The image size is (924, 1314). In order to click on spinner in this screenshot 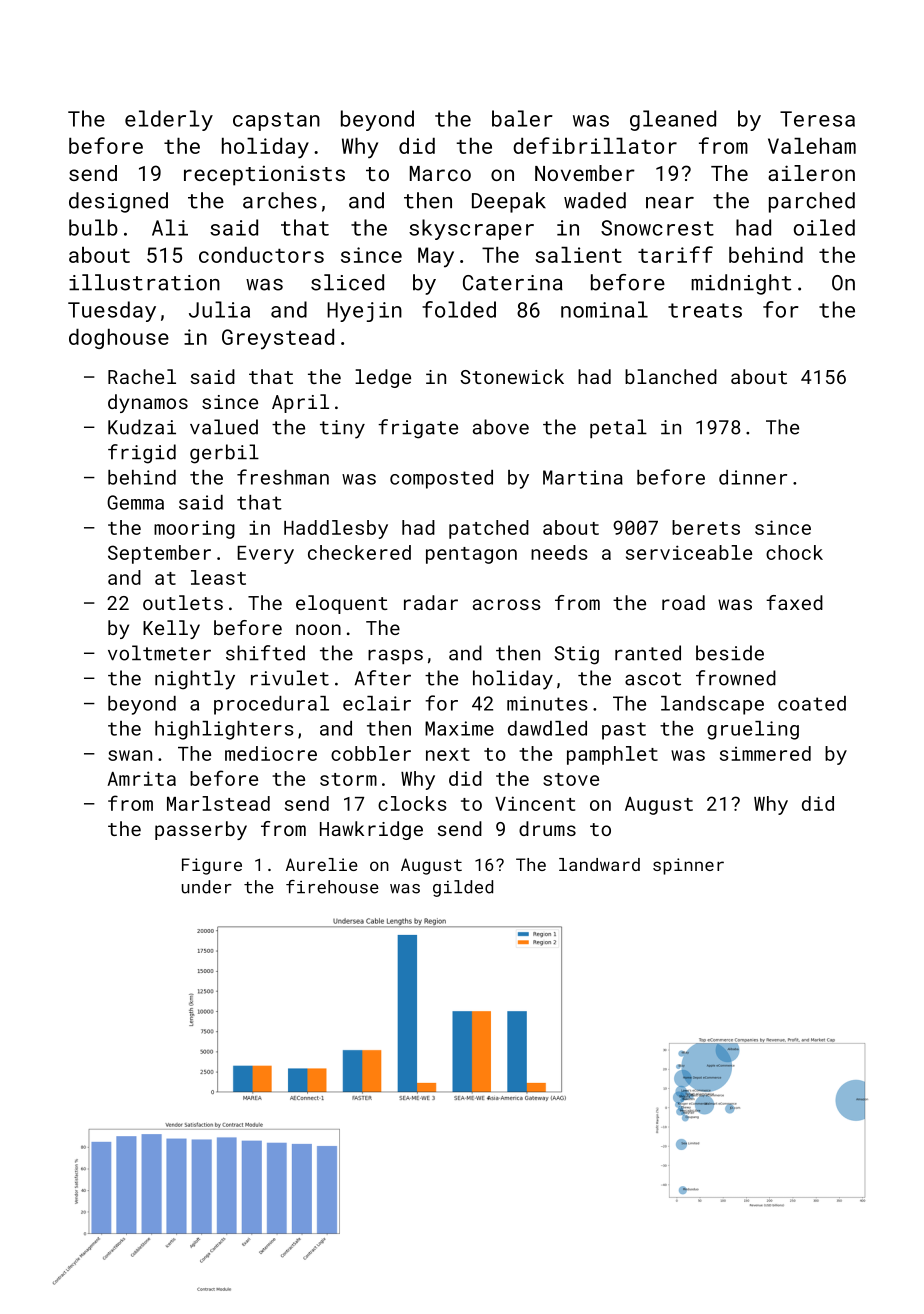, I will do `click(688, 866)`.
